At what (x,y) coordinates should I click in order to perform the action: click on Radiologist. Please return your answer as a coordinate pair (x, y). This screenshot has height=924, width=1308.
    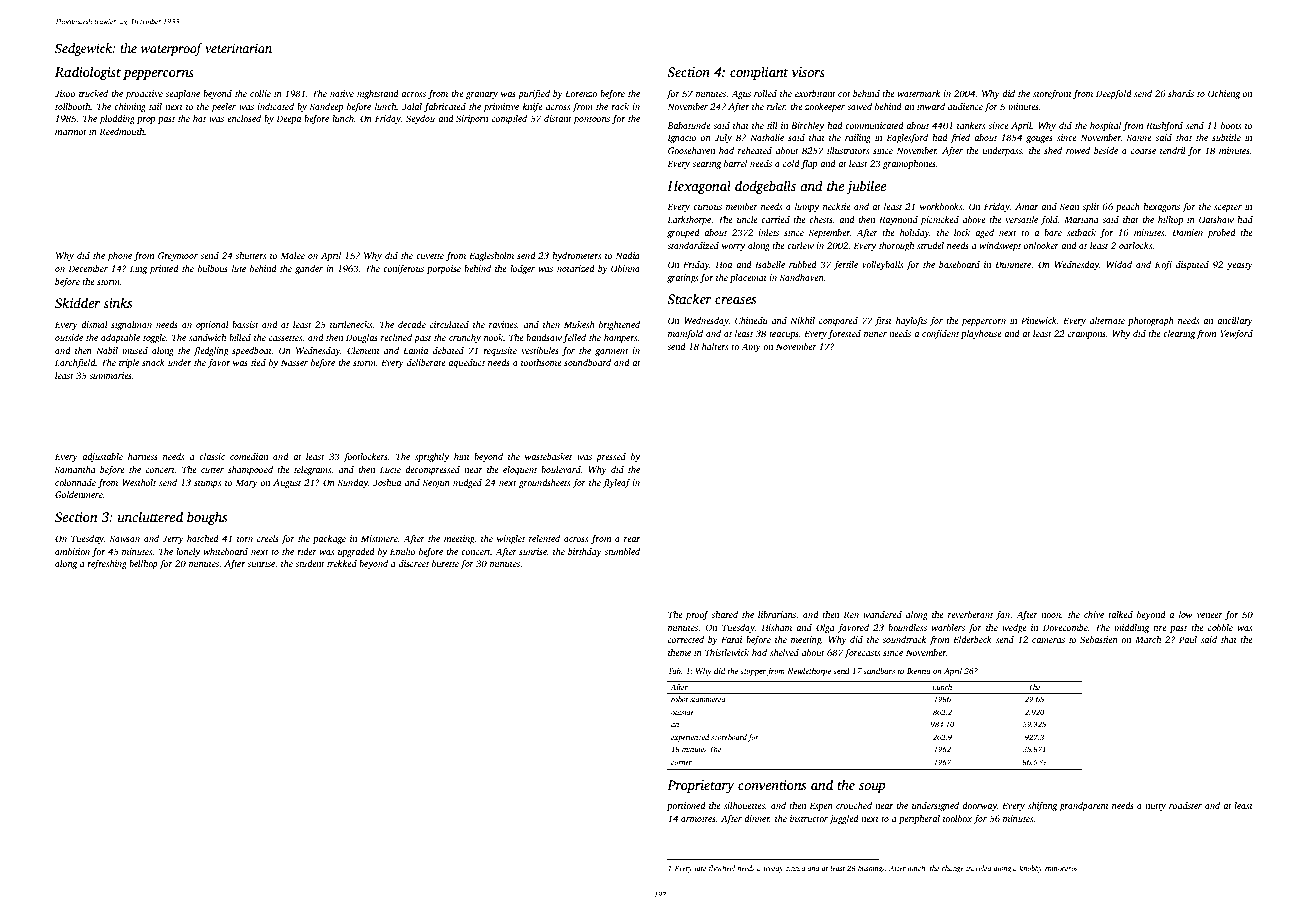
    Looking at the image, I should click on (88, 73).
